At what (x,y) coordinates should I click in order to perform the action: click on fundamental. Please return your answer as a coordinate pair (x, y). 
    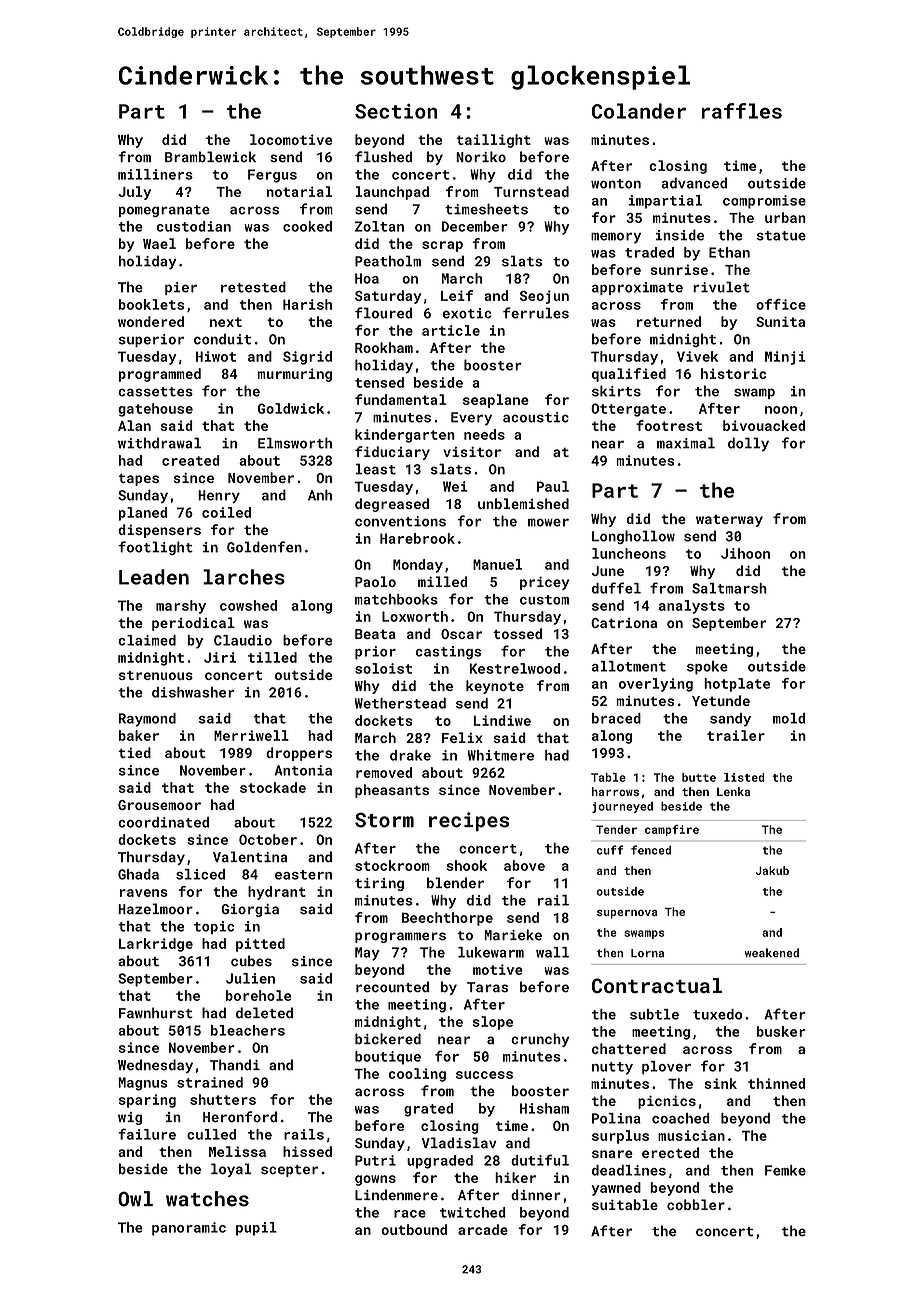
    Looking at the image, I should click on (400, 399).
